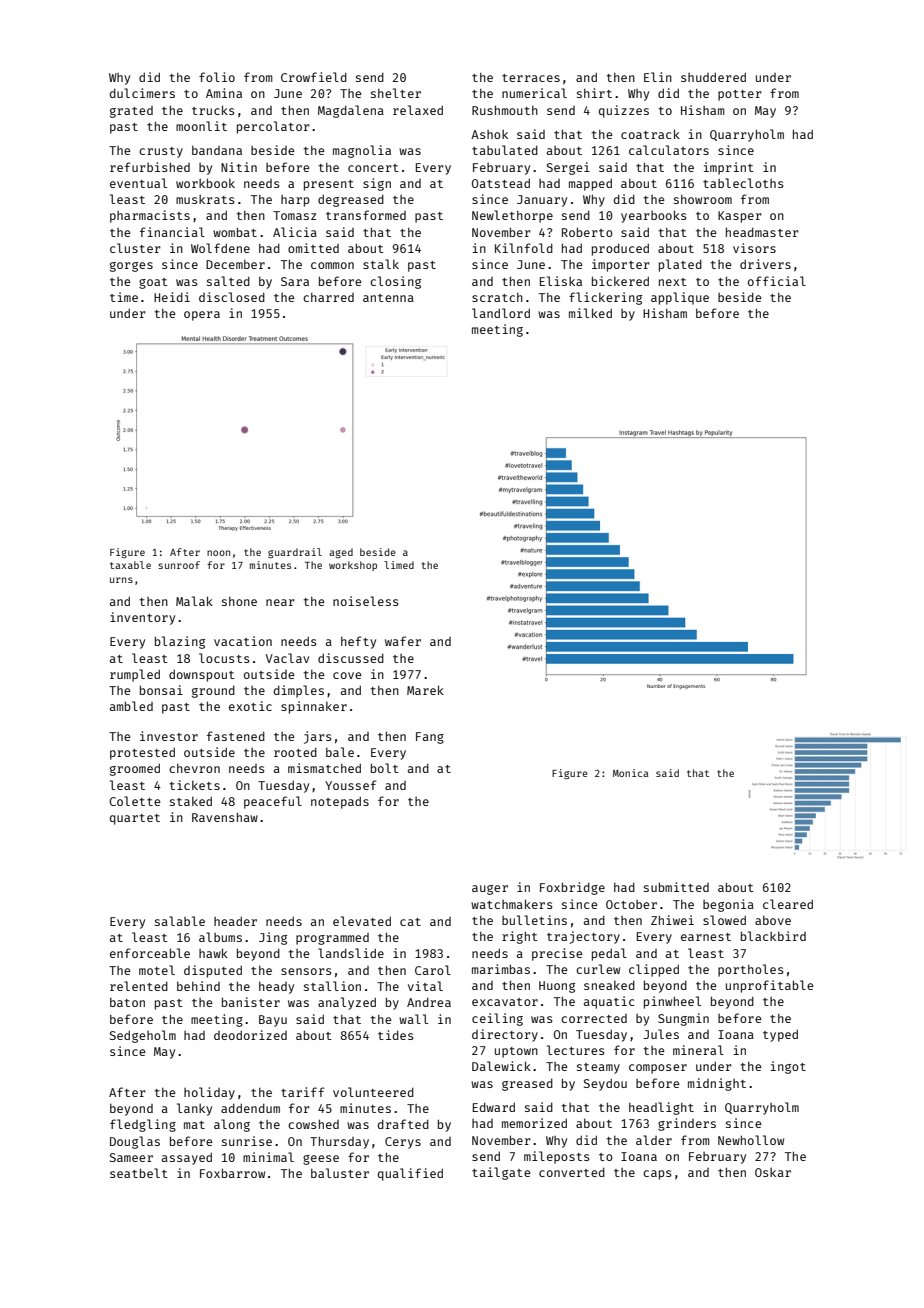 Image resolution: width=924 pixels, height=1308 pixels. I want to click on disclosed, so click(232, 297).
